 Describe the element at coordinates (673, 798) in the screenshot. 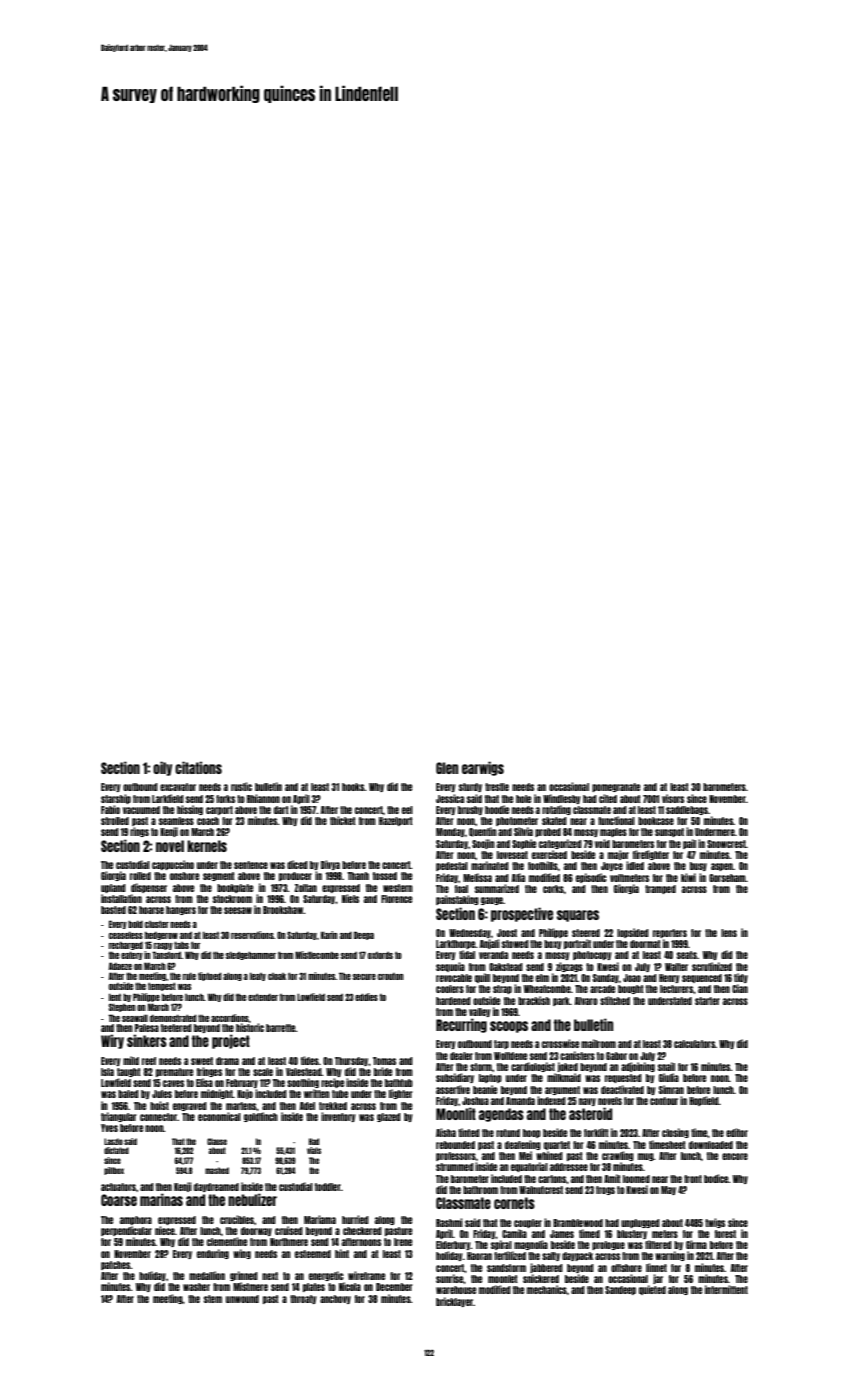

I see `visors` at that location.
